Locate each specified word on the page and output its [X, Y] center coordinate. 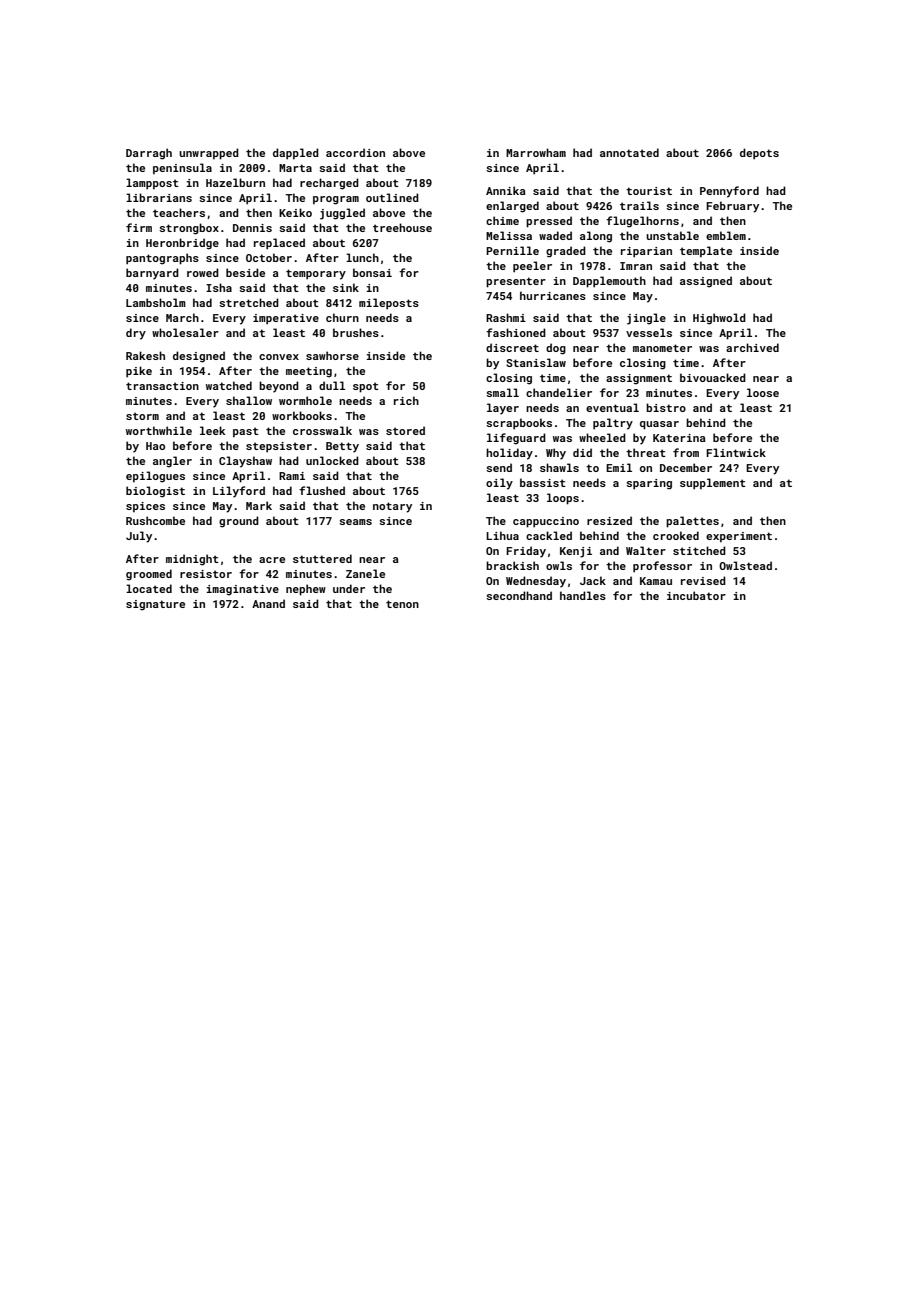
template [706, 251]
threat [646, 452]
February [732, 207]
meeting [309, 372]
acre [272, 560]
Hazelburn [235, 182]
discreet [512, 347]
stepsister [279, 447]
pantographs [162, 259]
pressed [549, 222]
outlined [392, 197]
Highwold [719, 319]
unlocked [332, 460]
